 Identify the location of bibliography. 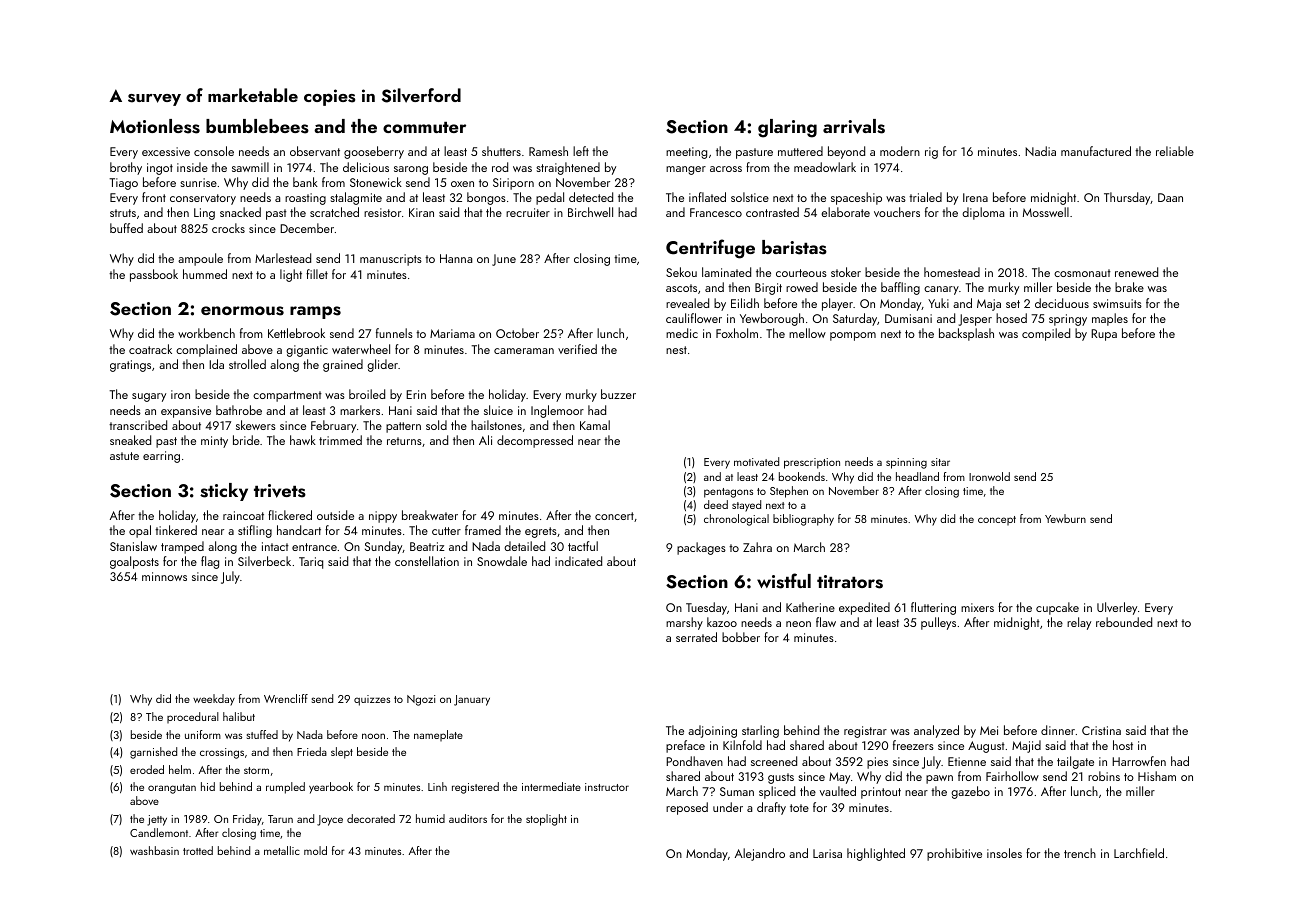
(803, 520).
